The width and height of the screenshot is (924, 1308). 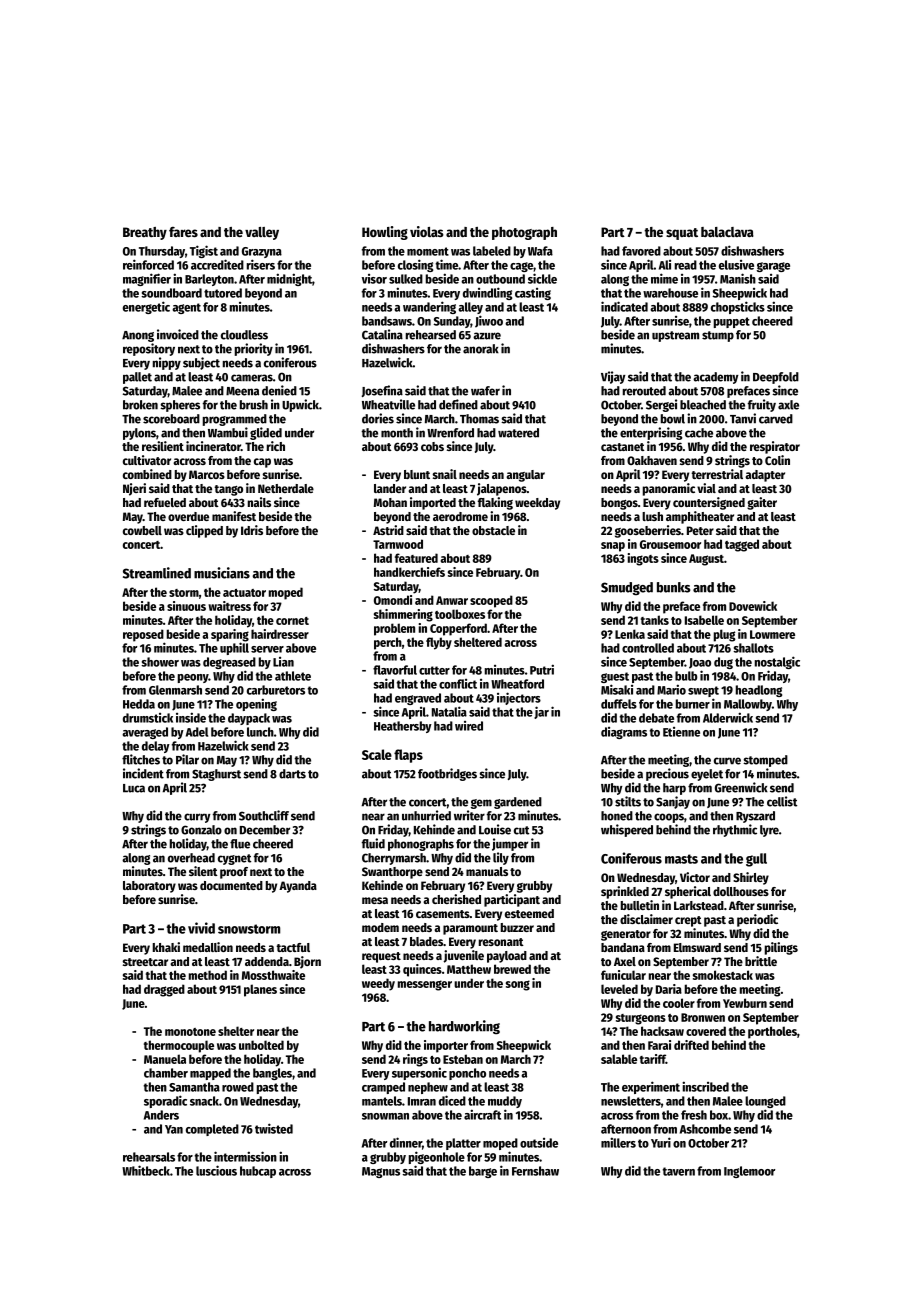 What do you see at coordinates (447, 774) in the screenshot?
I see `footbridges` at bounding box center [447, 774].
